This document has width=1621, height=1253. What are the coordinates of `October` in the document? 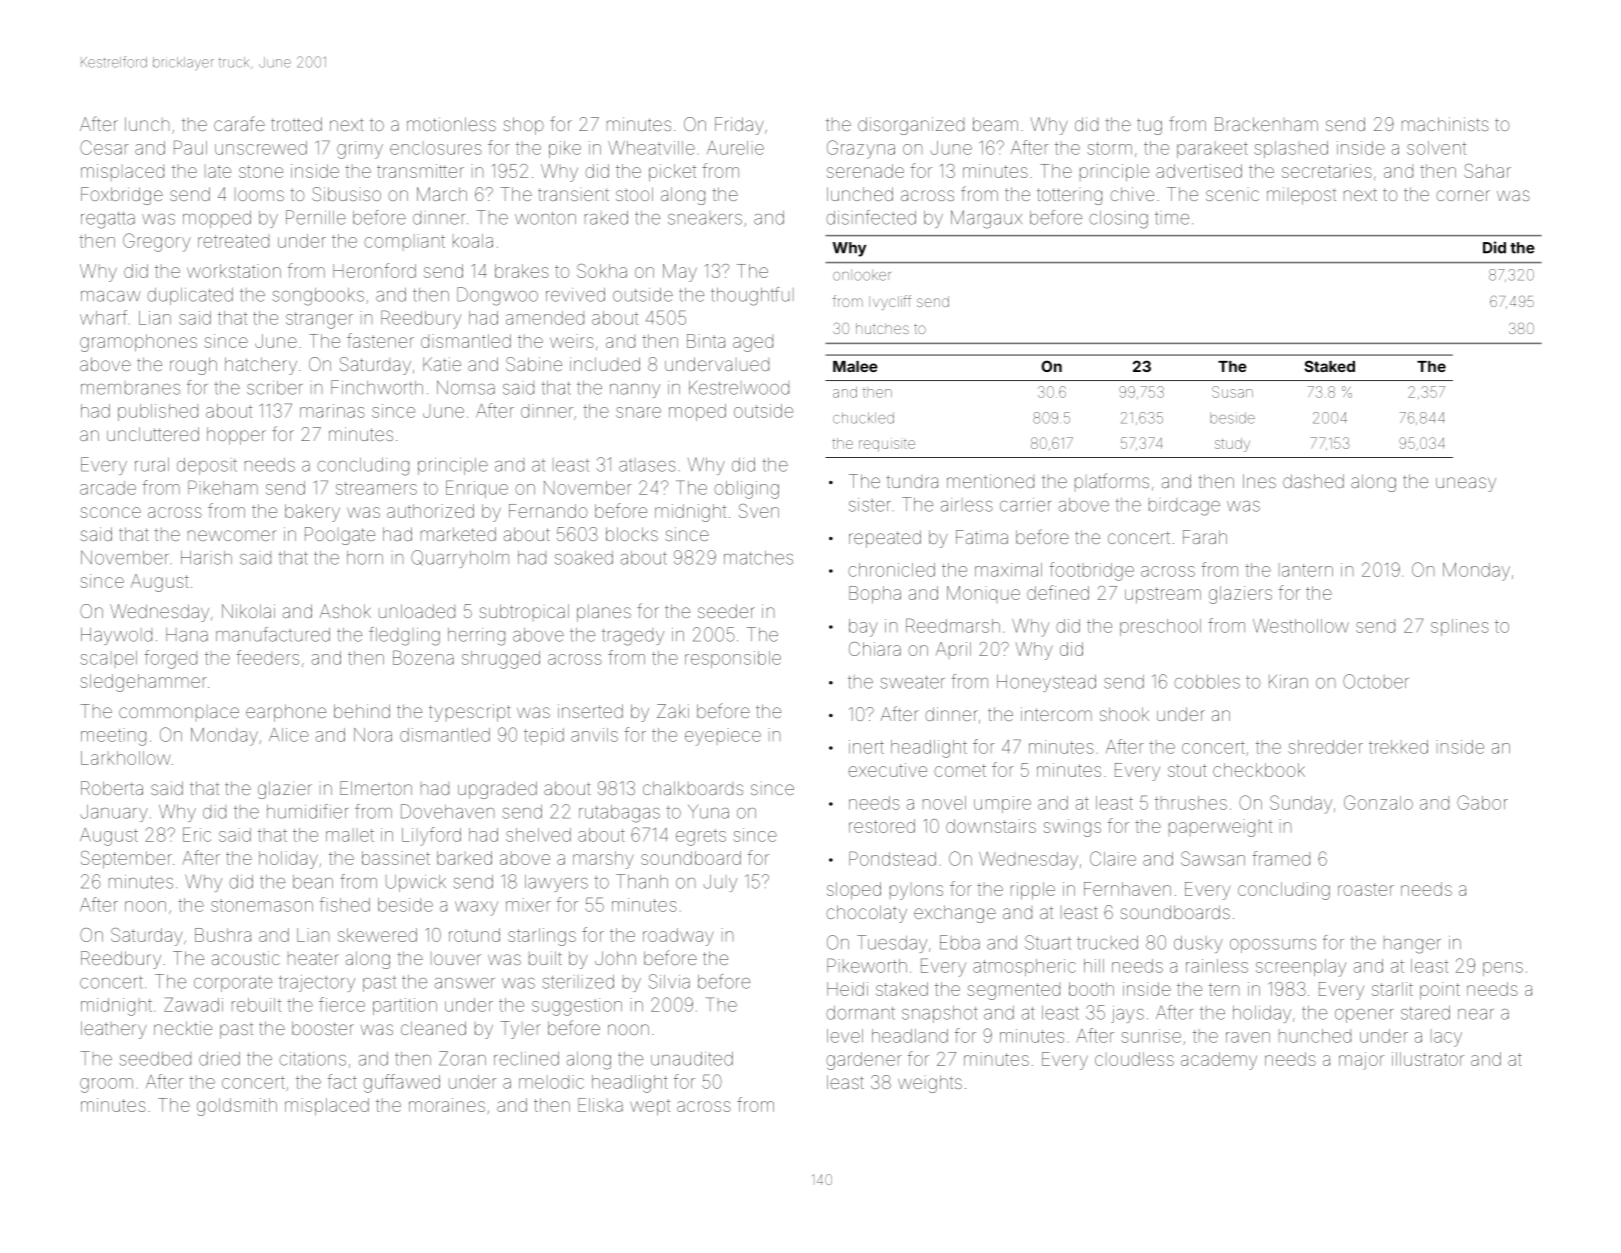 It's located at (1376, 681).
